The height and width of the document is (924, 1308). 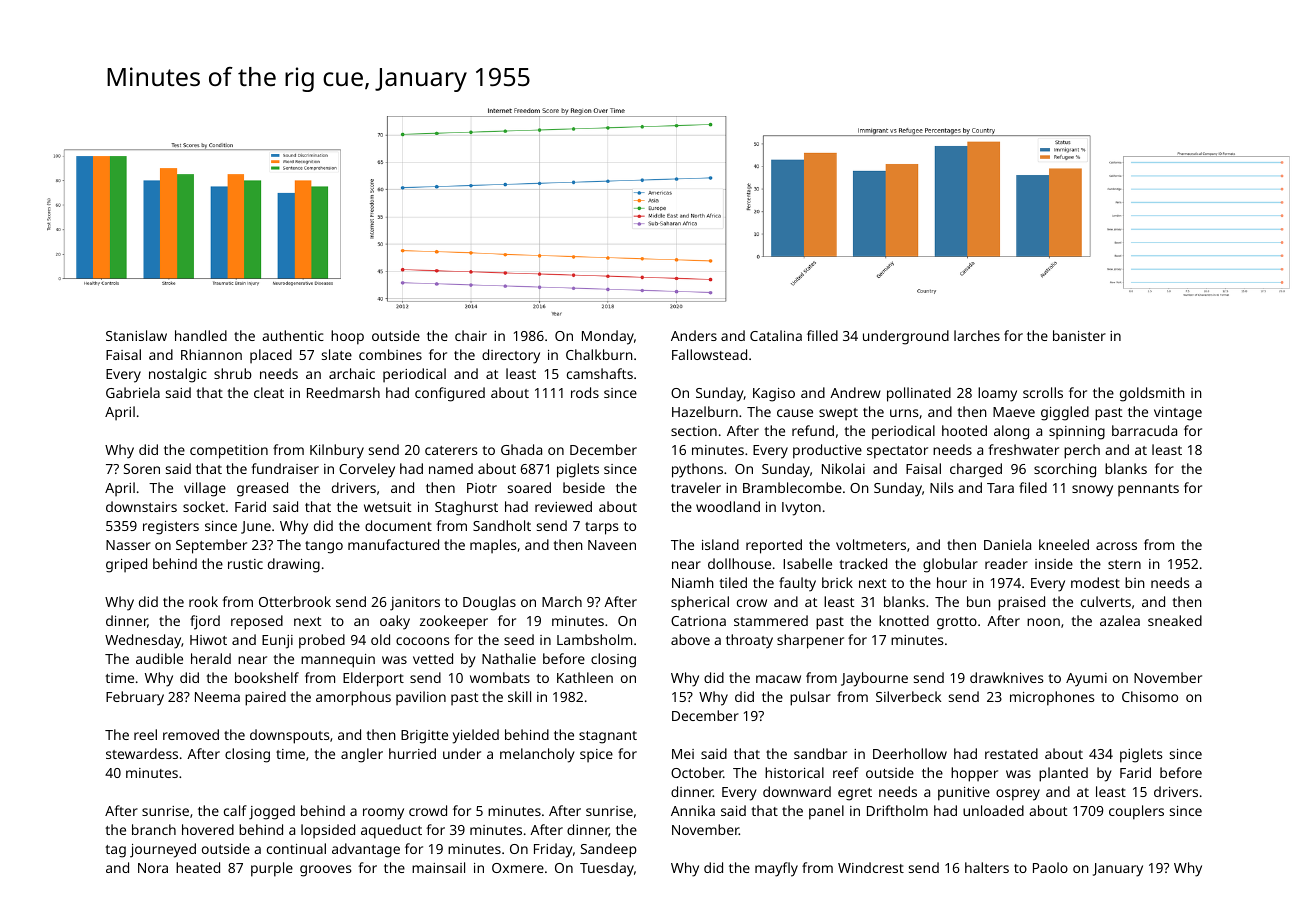 I want to click on Douglas, so click(x=489, y=603).
